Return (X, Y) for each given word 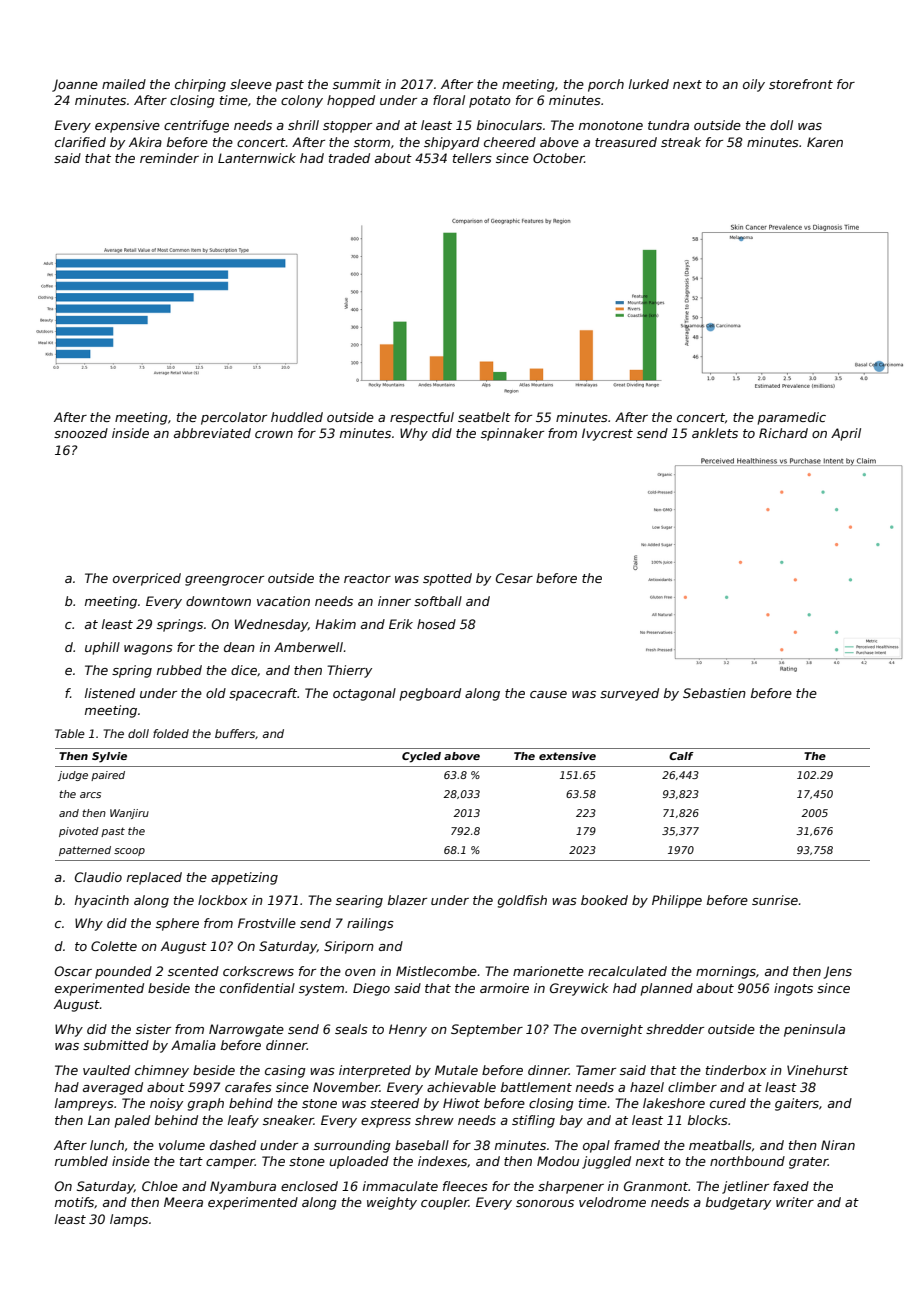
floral (449, 100)
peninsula (814, 1030)
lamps (129, 1220)
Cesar (514, 578)
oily (754, 85)
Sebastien (714, 693)
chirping (200, 85)
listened (110, 693)
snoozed (81, 433)
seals (351, 1029)
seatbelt (484, 417)
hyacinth (102, 901)
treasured (626, 142)
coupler (445, 1203)
